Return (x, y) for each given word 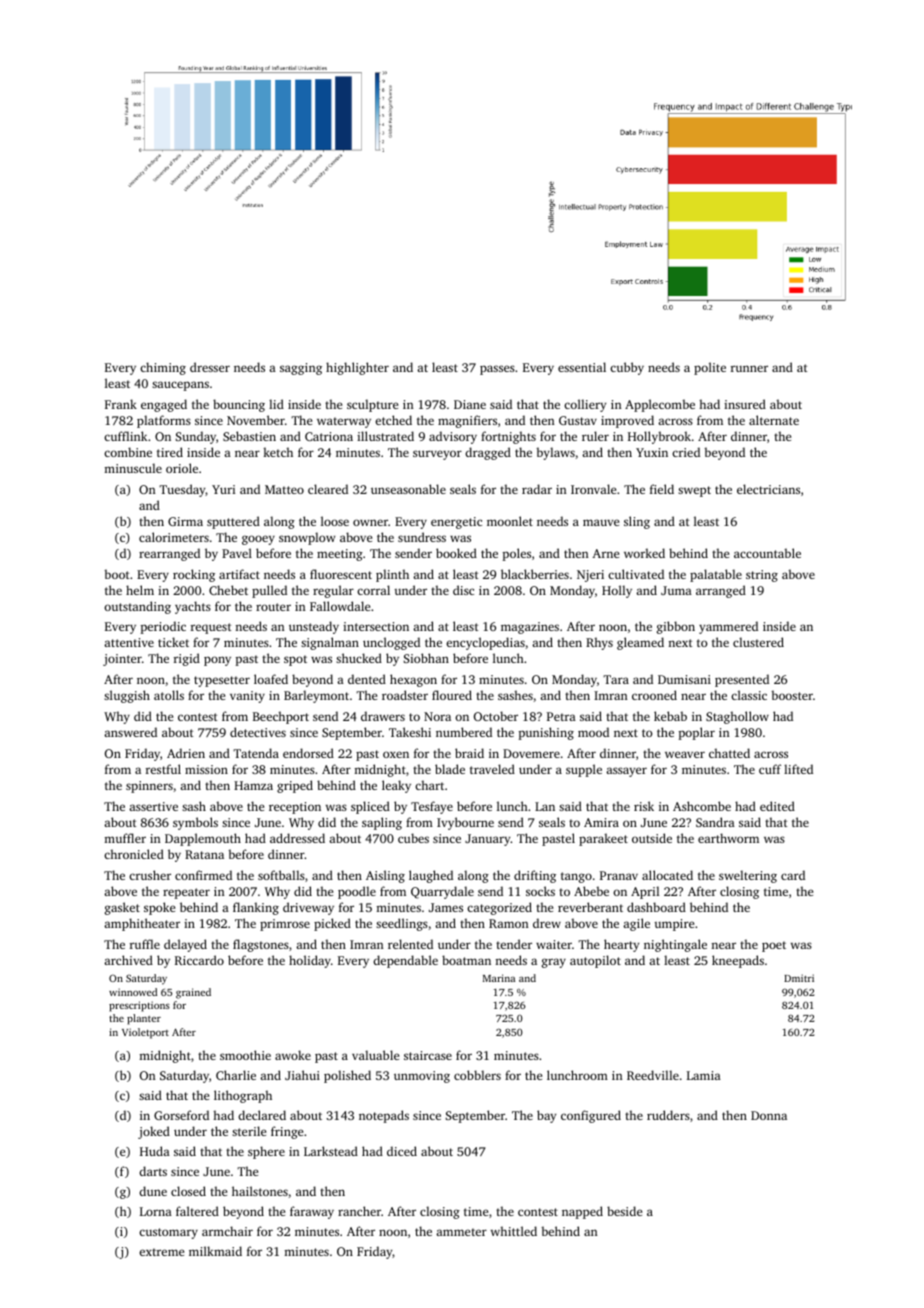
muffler (125, 838)
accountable (767, 553)
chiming (163, 368)
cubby (627, 368)
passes (497, 370)
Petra (561, 716)
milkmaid (215, 1251)
